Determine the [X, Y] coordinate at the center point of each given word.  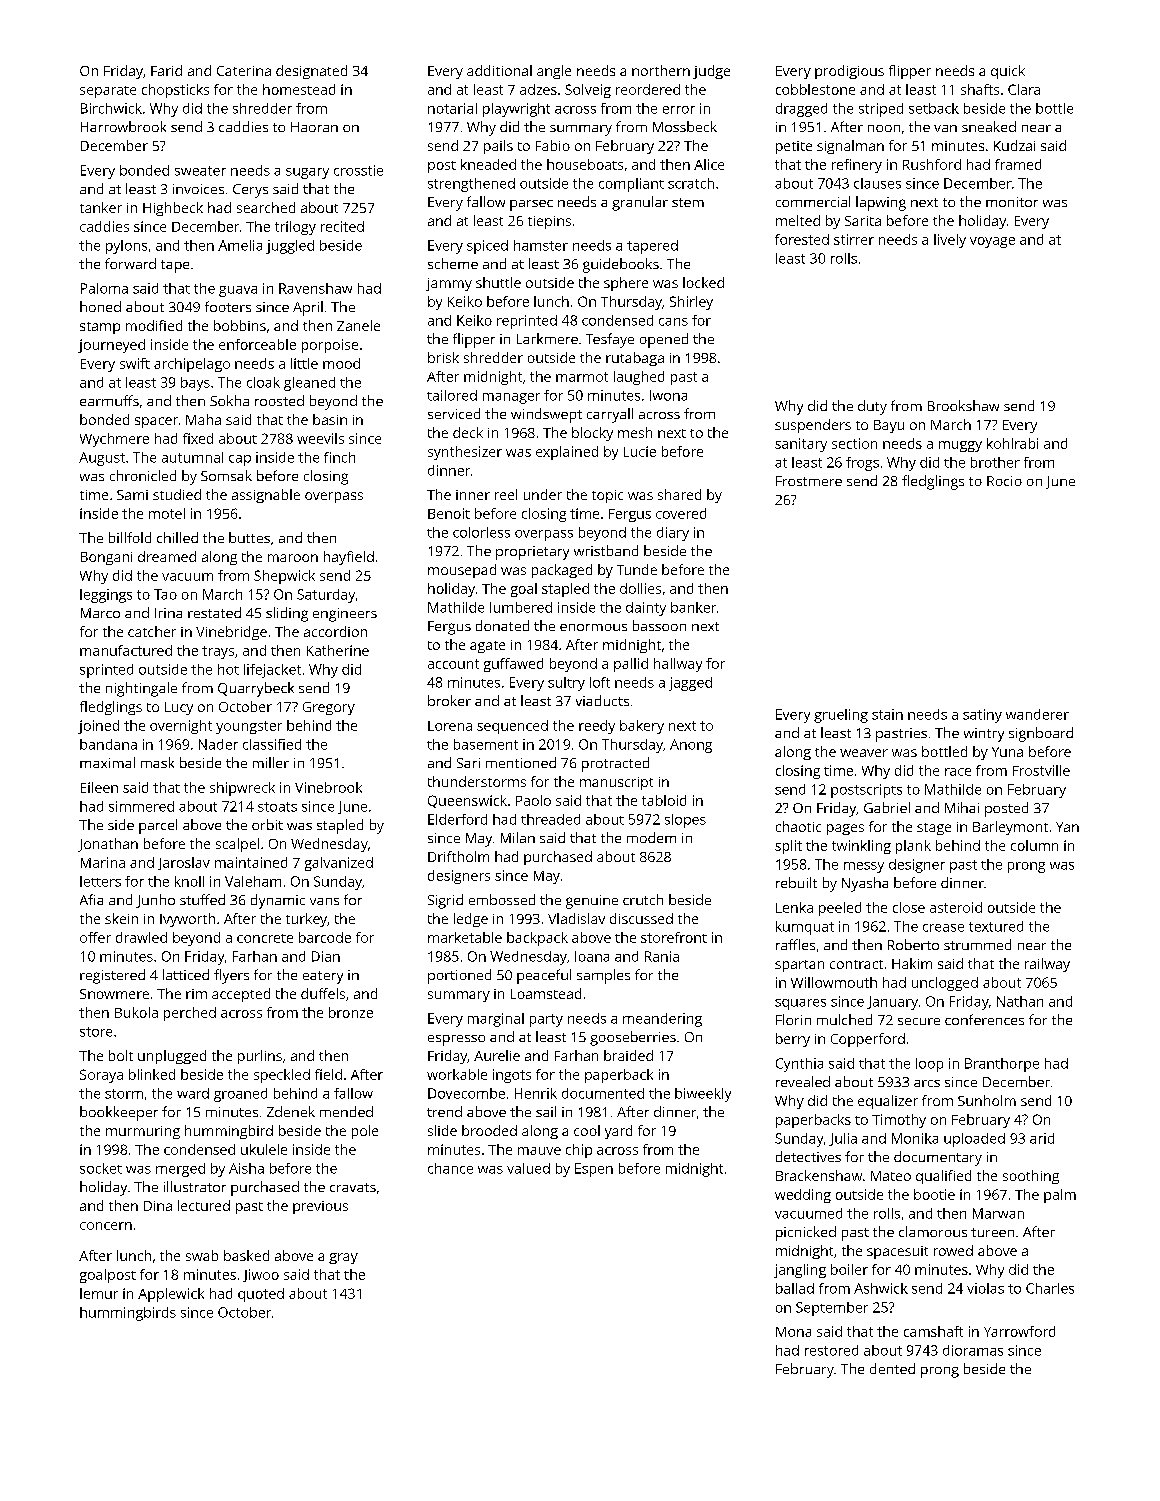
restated [214, 612]
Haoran [314, 127]
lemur [99, 1293]
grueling [841, 716]
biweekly [703, 1095]
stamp [100, 328]
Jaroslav [184, 863]
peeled [840, 909]
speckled [282, 1076]
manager [511, 398]
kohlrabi [1012, 443]
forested [802, 239]
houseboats [585, 164]
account [453, 664]
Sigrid [445, 901]
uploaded [974, 1140]
